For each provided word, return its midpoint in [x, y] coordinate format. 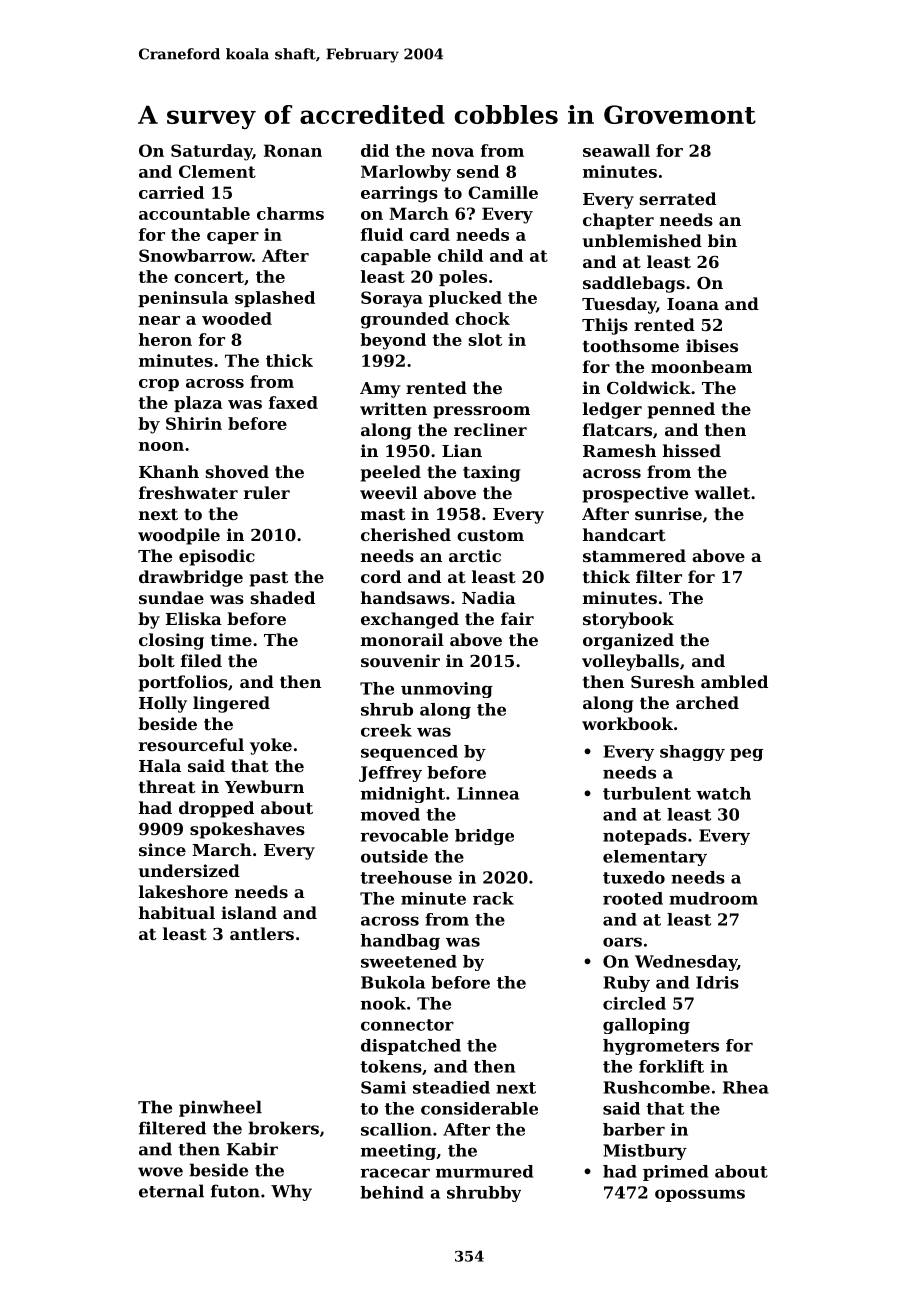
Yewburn [264, 786]
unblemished [642, 240]
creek [386, 730]
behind [392, 1192]
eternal [171, 1191]
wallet [722, 492]
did [375, 150]
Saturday [212, 152]
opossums [700, 1195]
